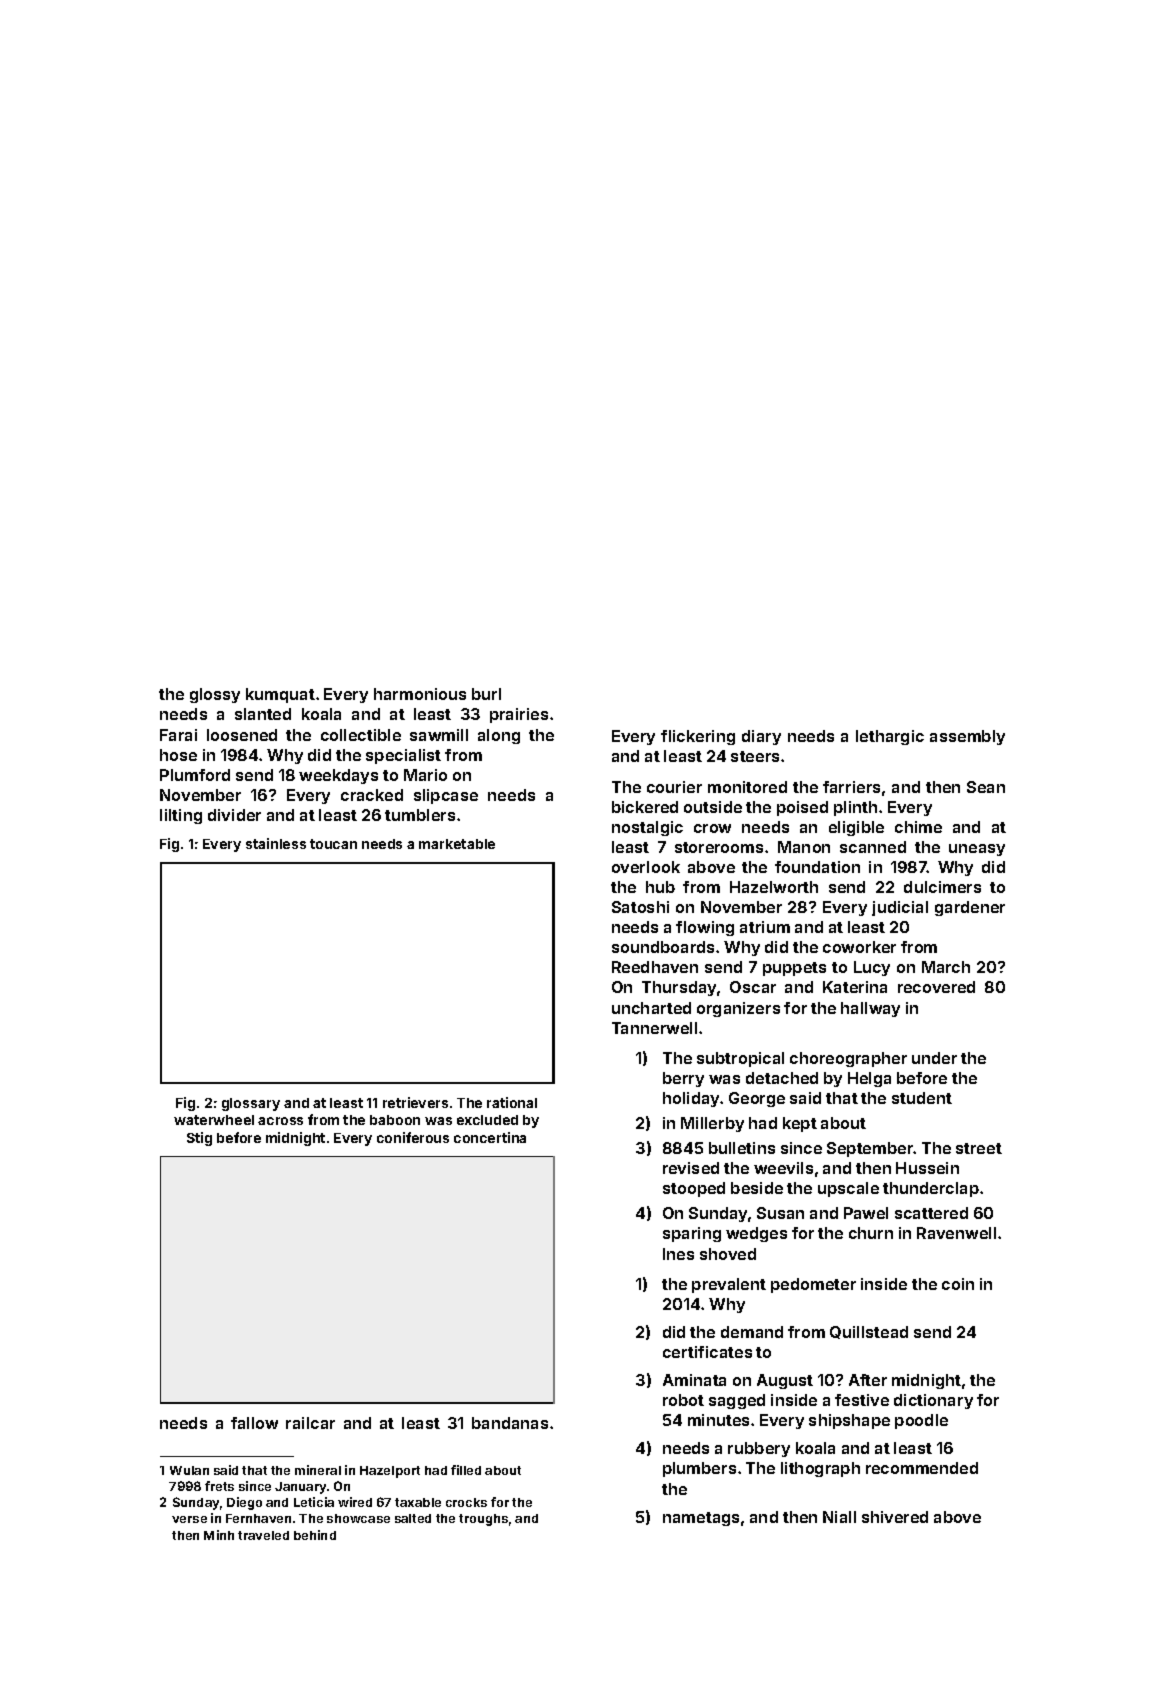 The image size is (1166, 1689). What do you see at coordinates (199, 1139) in the screenshot?
I see `Stig` at bounding box center [199, 1139].
